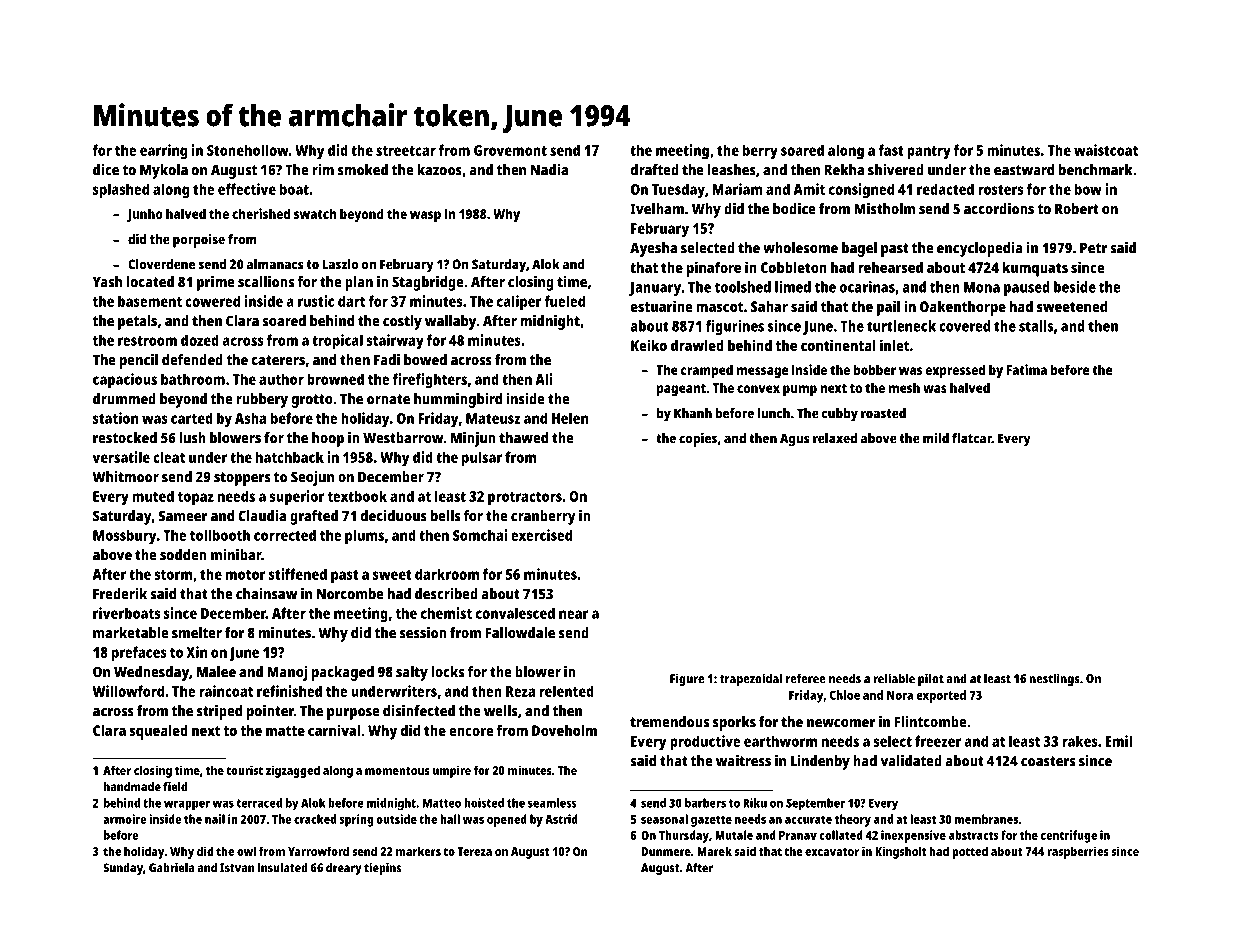 The width and height of the image is (1233, 952). What do you see at coordinates (297, 498) in the image?
I see `superior` at bounding box center [297, 498].
